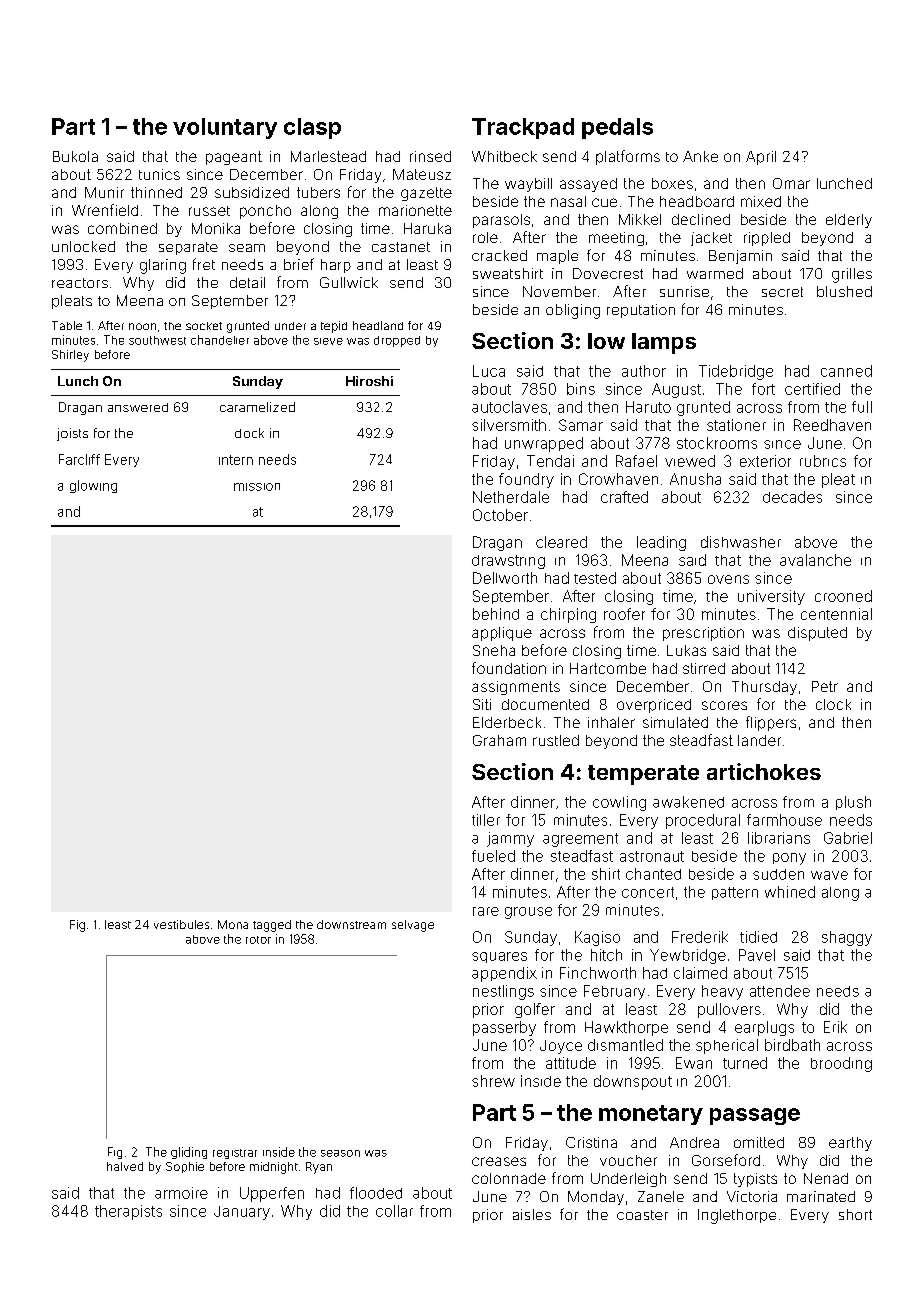  I want to click on glowing, so click(93, 486).
